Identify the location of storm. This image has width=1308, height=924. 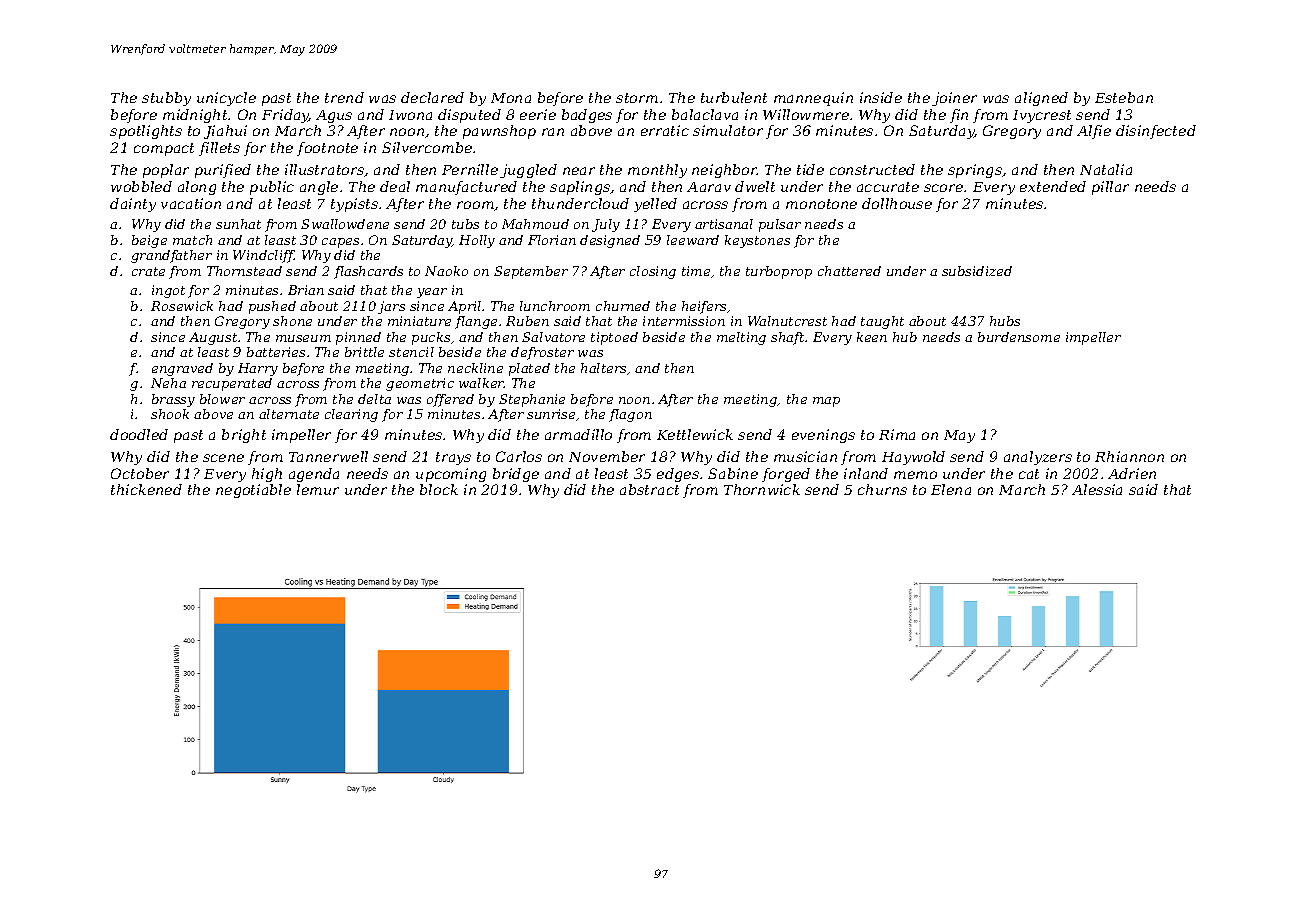
(637, 98).
